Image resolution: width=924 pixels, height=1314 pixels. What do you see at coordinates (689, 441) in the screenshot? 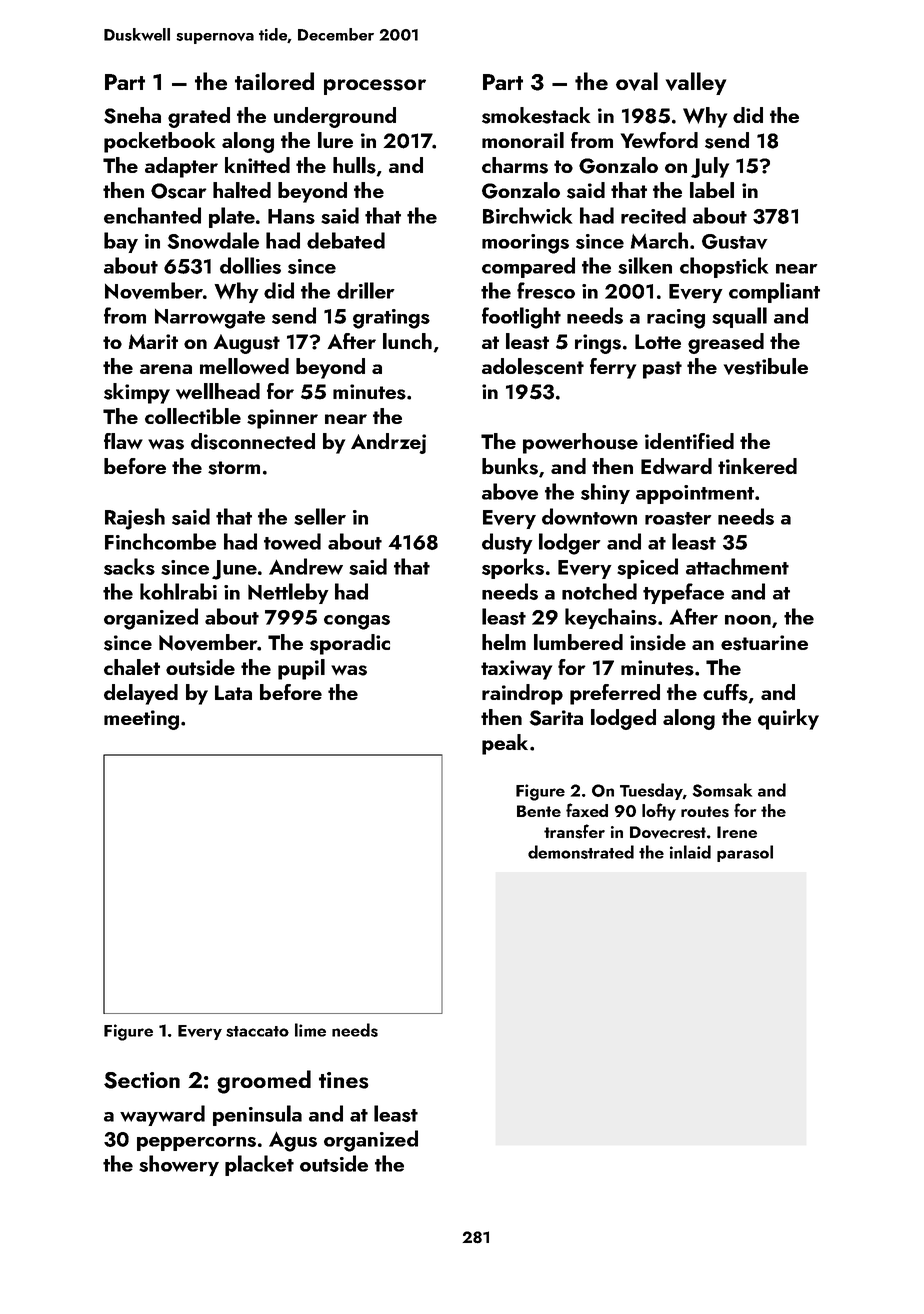
I see `identified` at bounding box center [689, 441].
